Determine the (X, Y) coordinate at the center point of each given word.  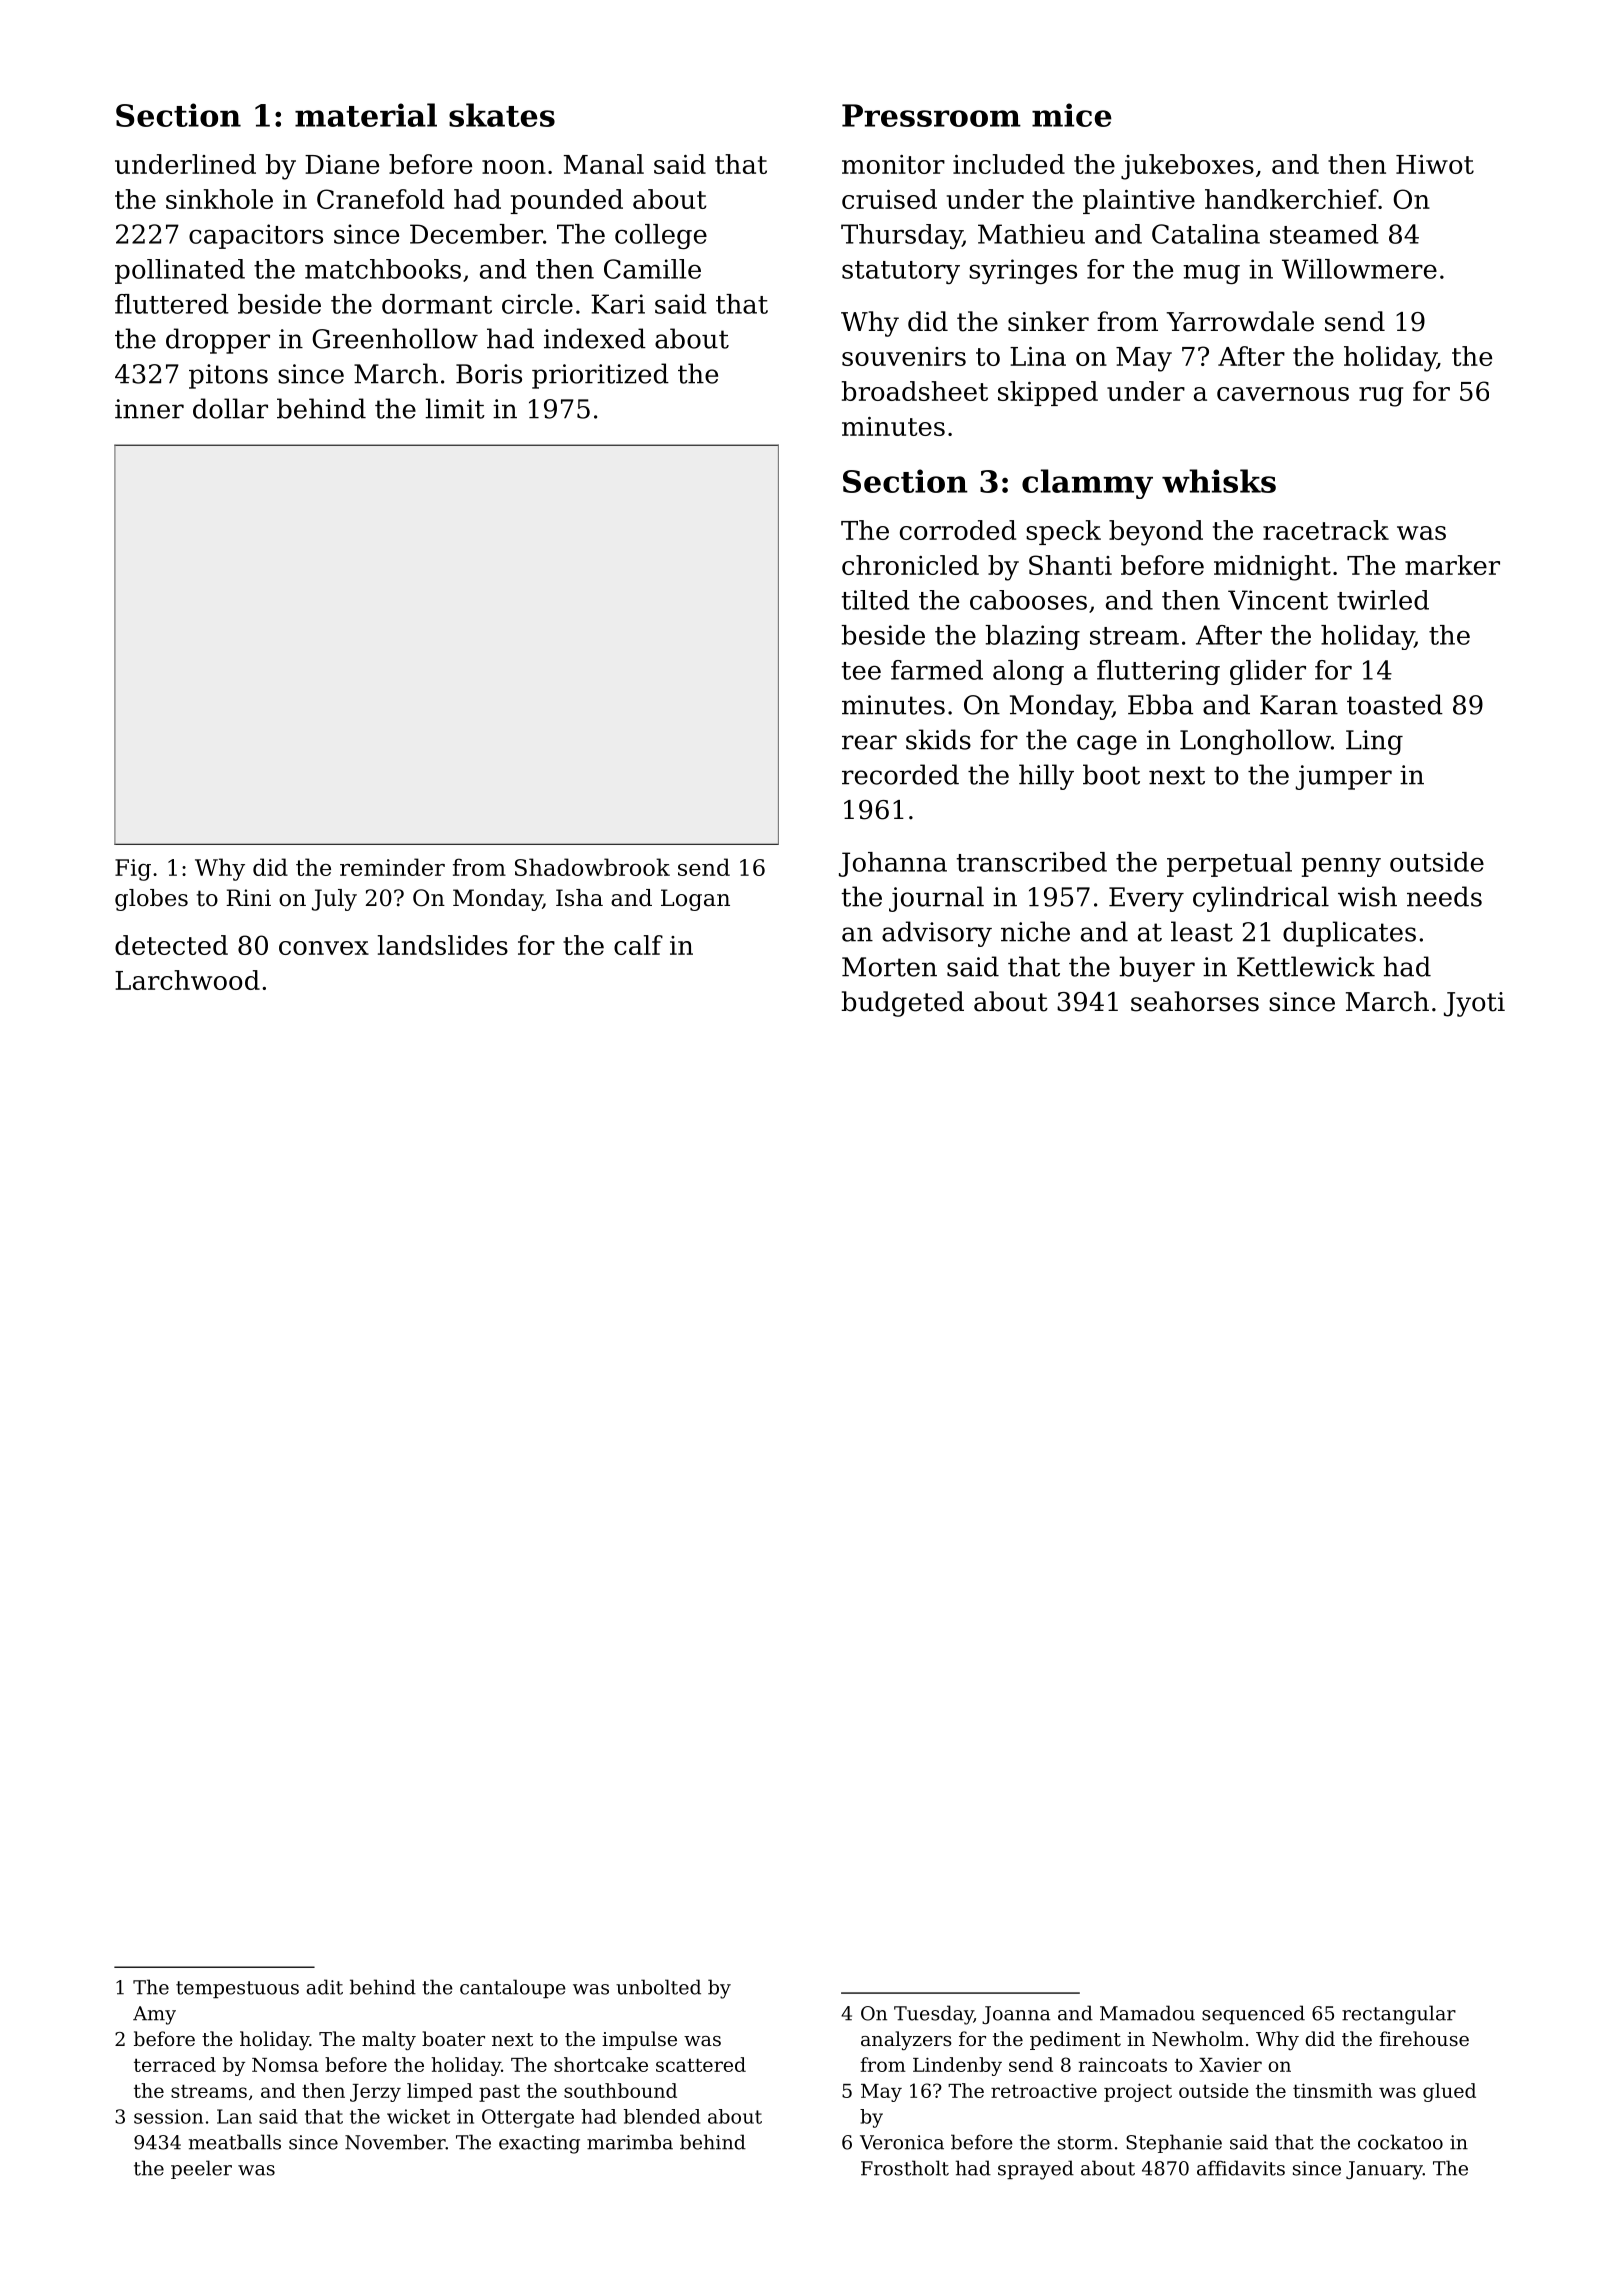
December (476, 234)
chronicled (910, 565)
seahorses (1195, 1001)
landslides (443, 945)
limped (440, 2092)
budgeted (902, 1004)
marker (1452, 565)
